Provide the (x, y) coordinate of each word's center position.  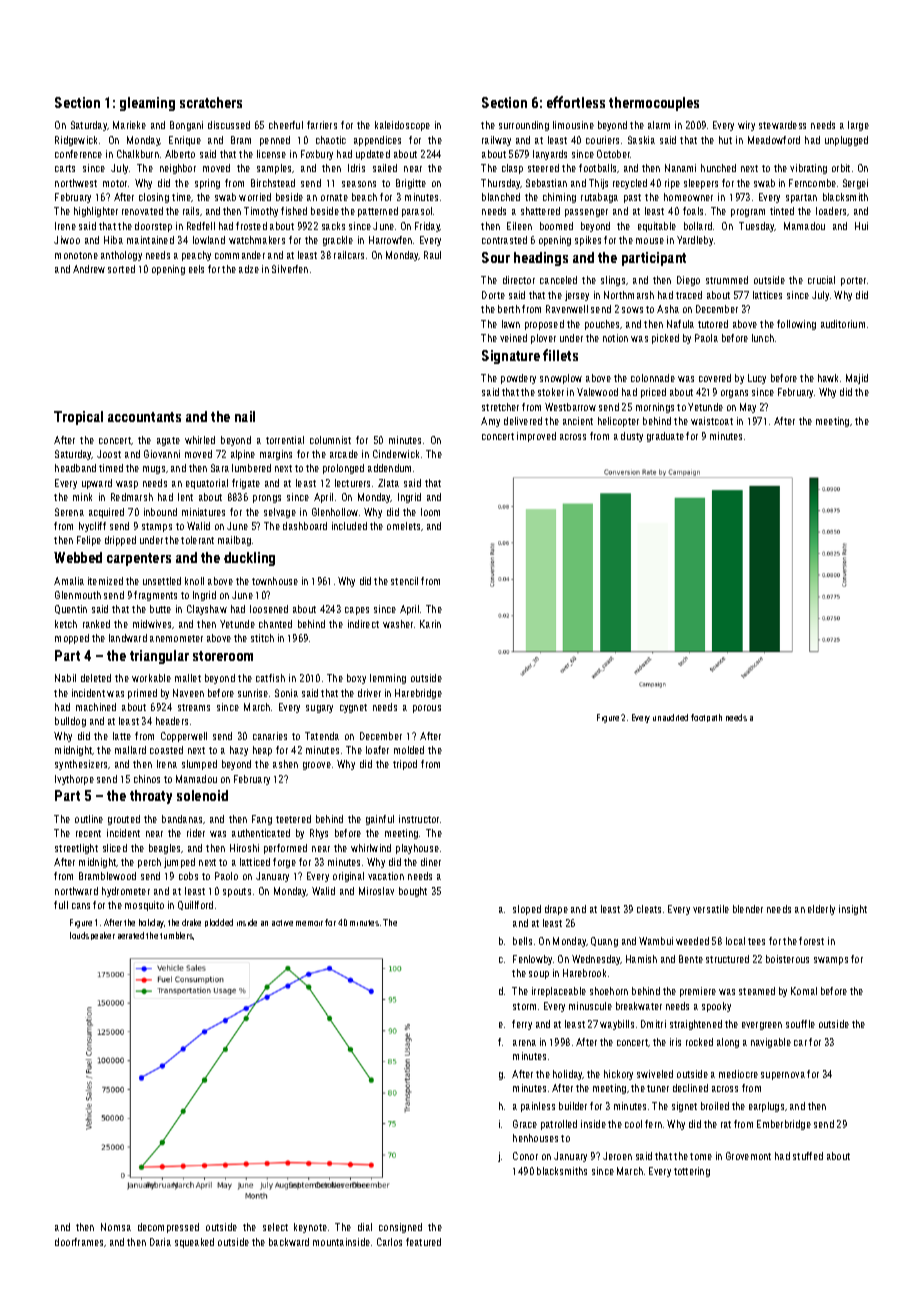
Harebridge (418, 694)
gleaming (147, 104)
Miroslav (376, 891)
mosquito (144, 906)
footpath (706, 718)
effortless (576, 102)
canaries (270, 736)
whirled (200, 440)
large (858, 126)
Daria (160, 1242)
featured (423, 1242)
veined (513, 338)
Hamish (641, 959)
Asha (668, 309)
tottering (692, 1172)
